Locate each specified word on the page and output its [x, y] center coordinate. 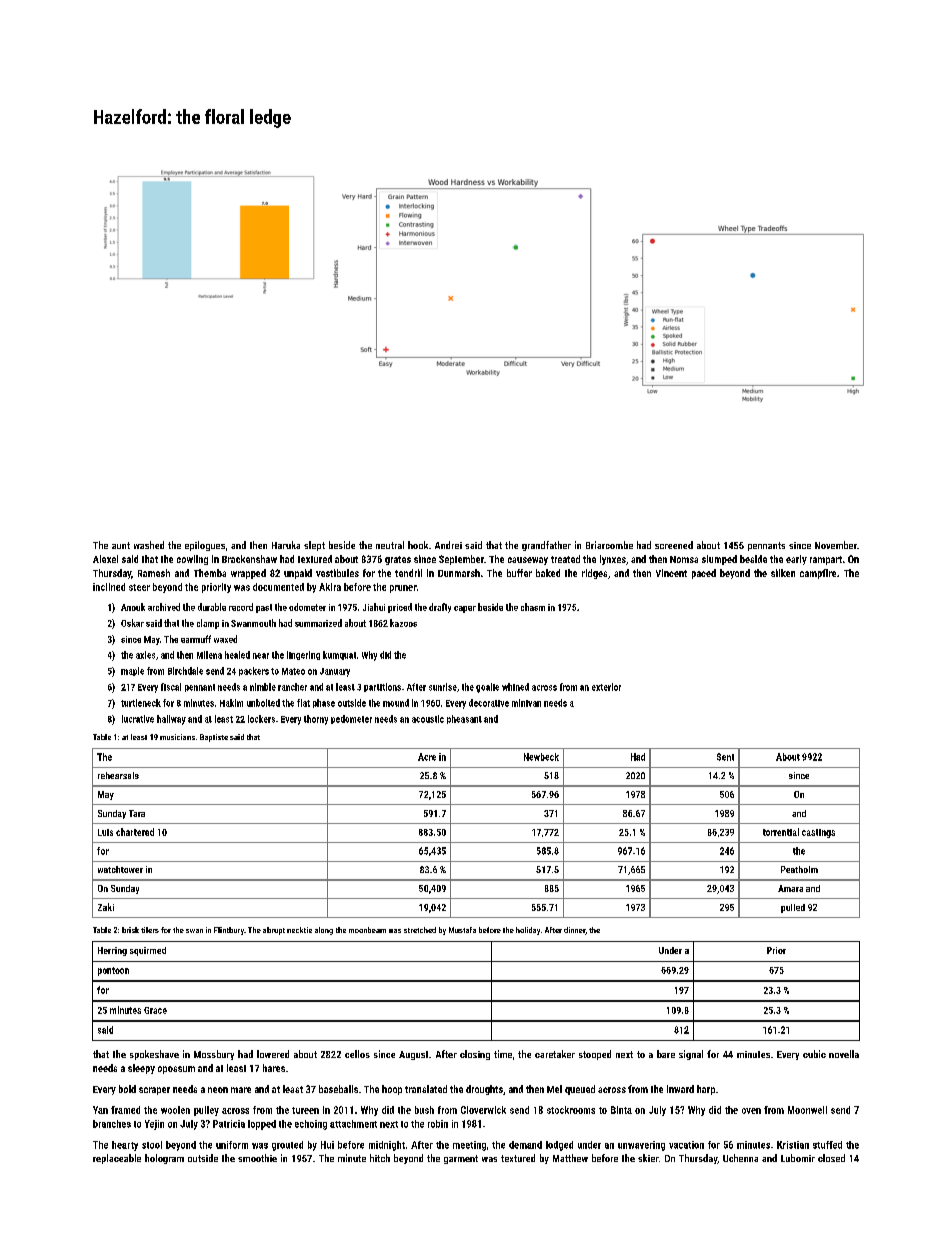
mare [241, 1090]
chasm [533, 607]
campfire [818, 574]
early [796, 560]
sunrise [443, 687]
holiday [528, 931]
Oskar [132, 623]
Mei [554, 1089]
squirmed [148, 951]
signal [691, 1055]
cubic [814, 1054]
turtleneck [141, 703]
